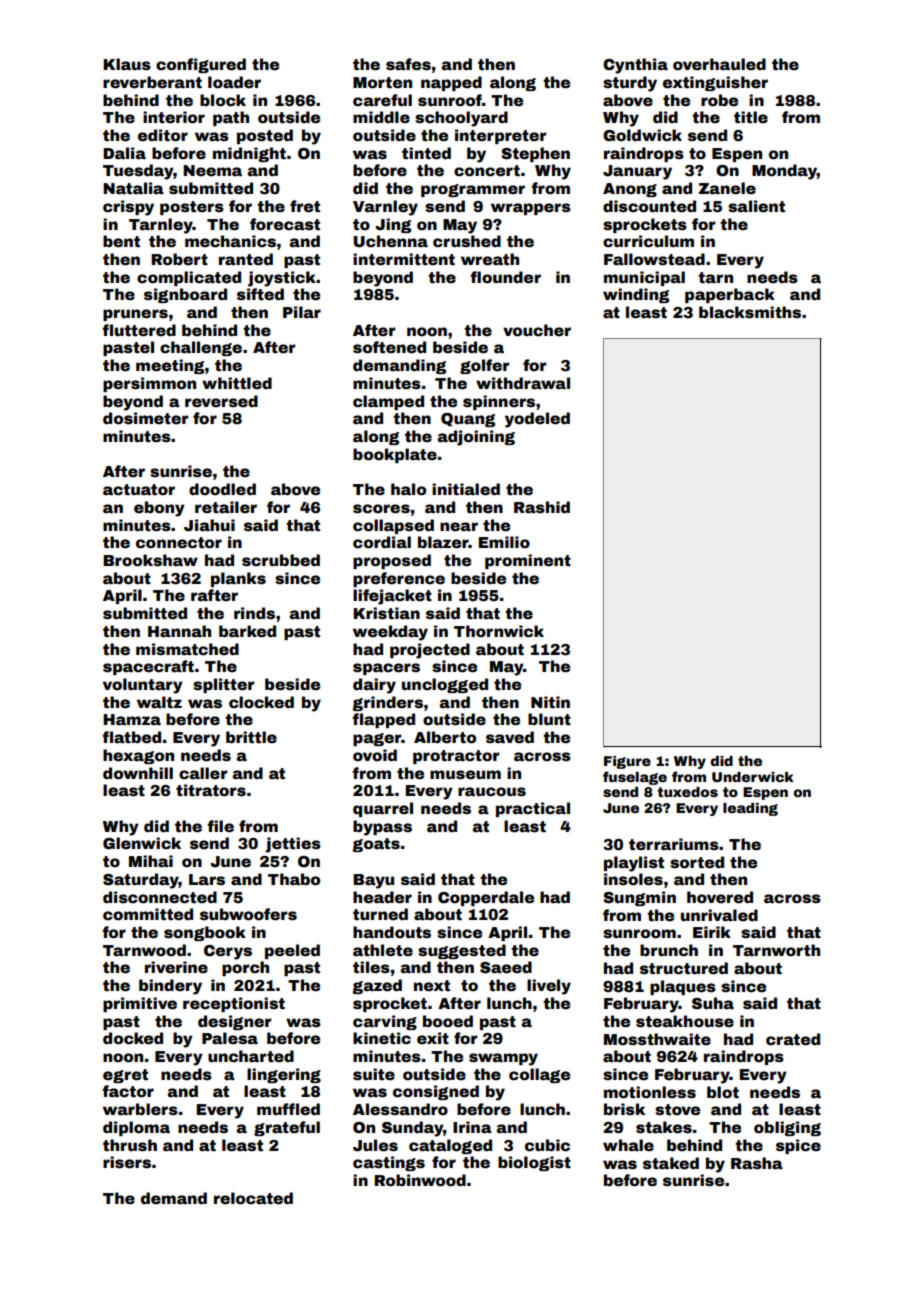  What do you see at coordinates (433, 1038) in the screenshot?
I see `exit` at bounding box center [433, 1038].
